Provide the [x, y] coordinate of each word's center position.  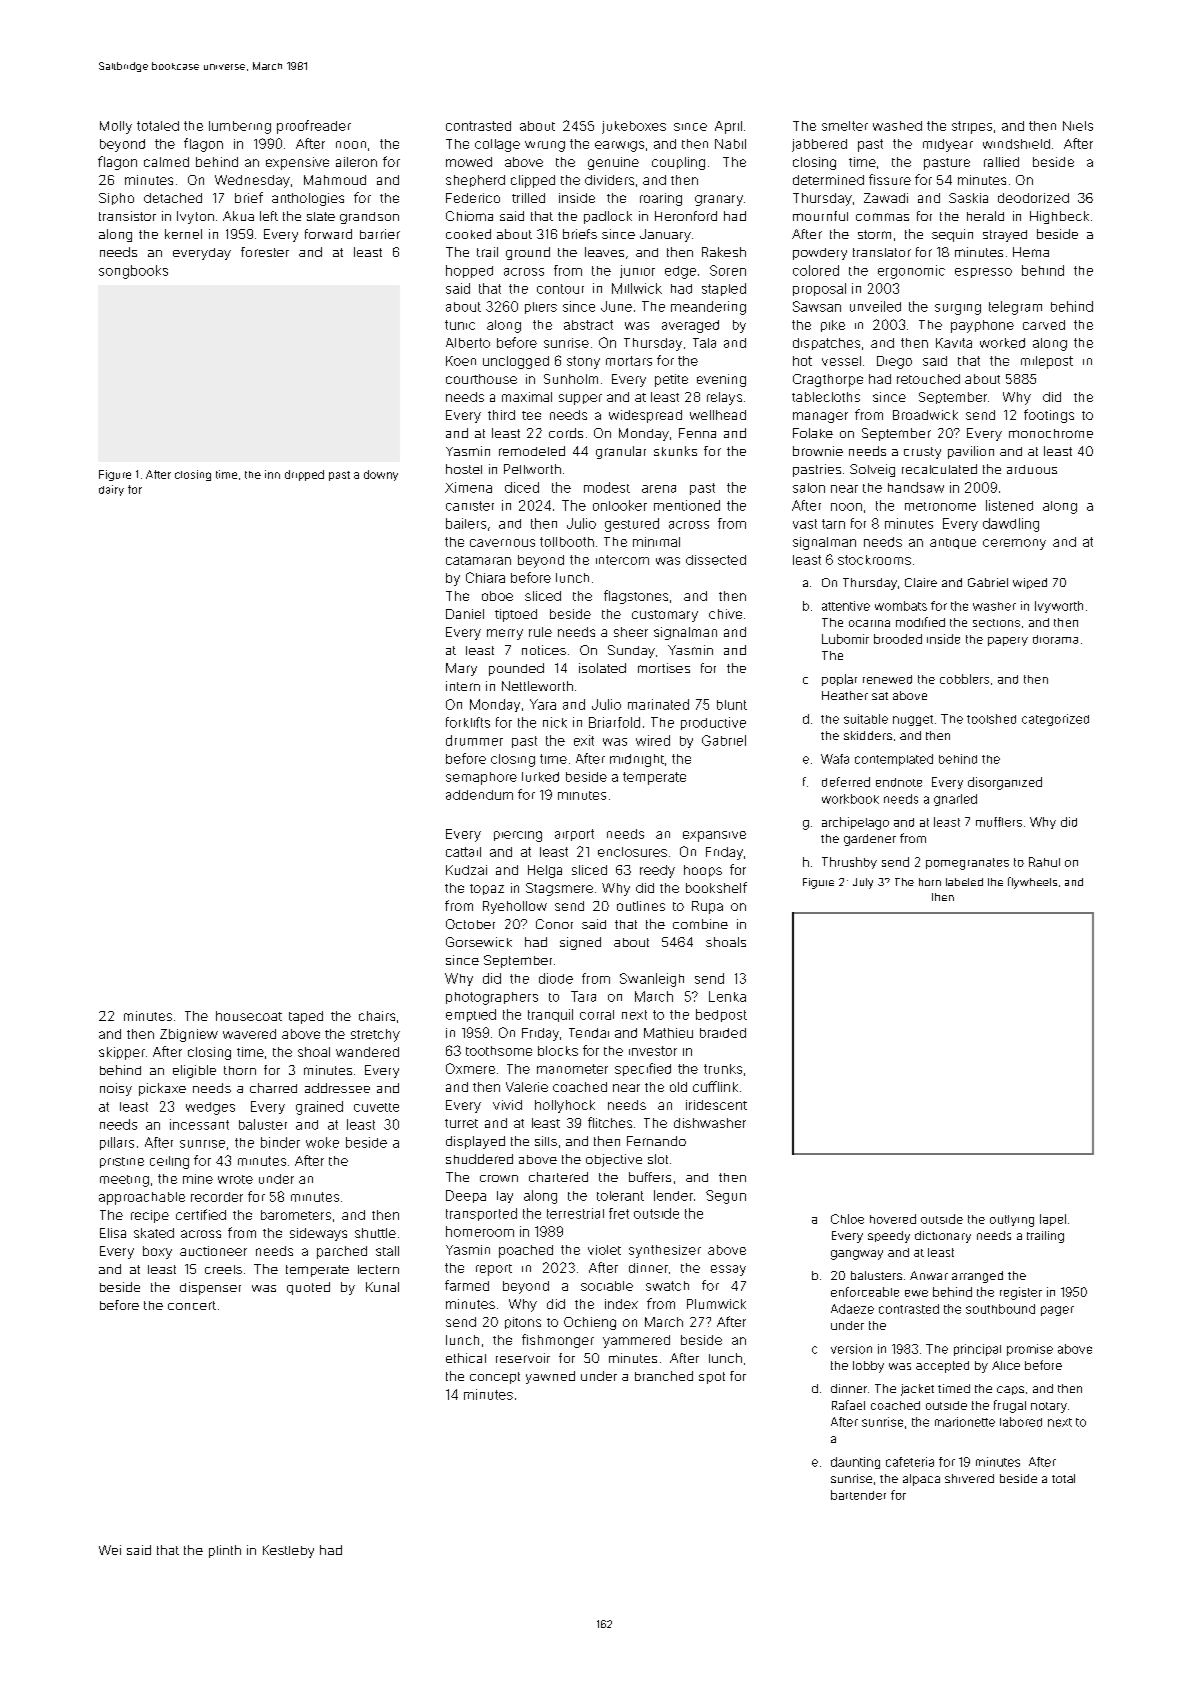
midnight [637, 760]
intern [463, 686]
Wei [110, 1550]
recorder [217, 1197]
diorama [1055, 639]
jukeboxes [634, 127]
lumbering [240, 127]
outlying [1012, 1221]
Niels [1078, 126]
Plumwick [716, 1304]
